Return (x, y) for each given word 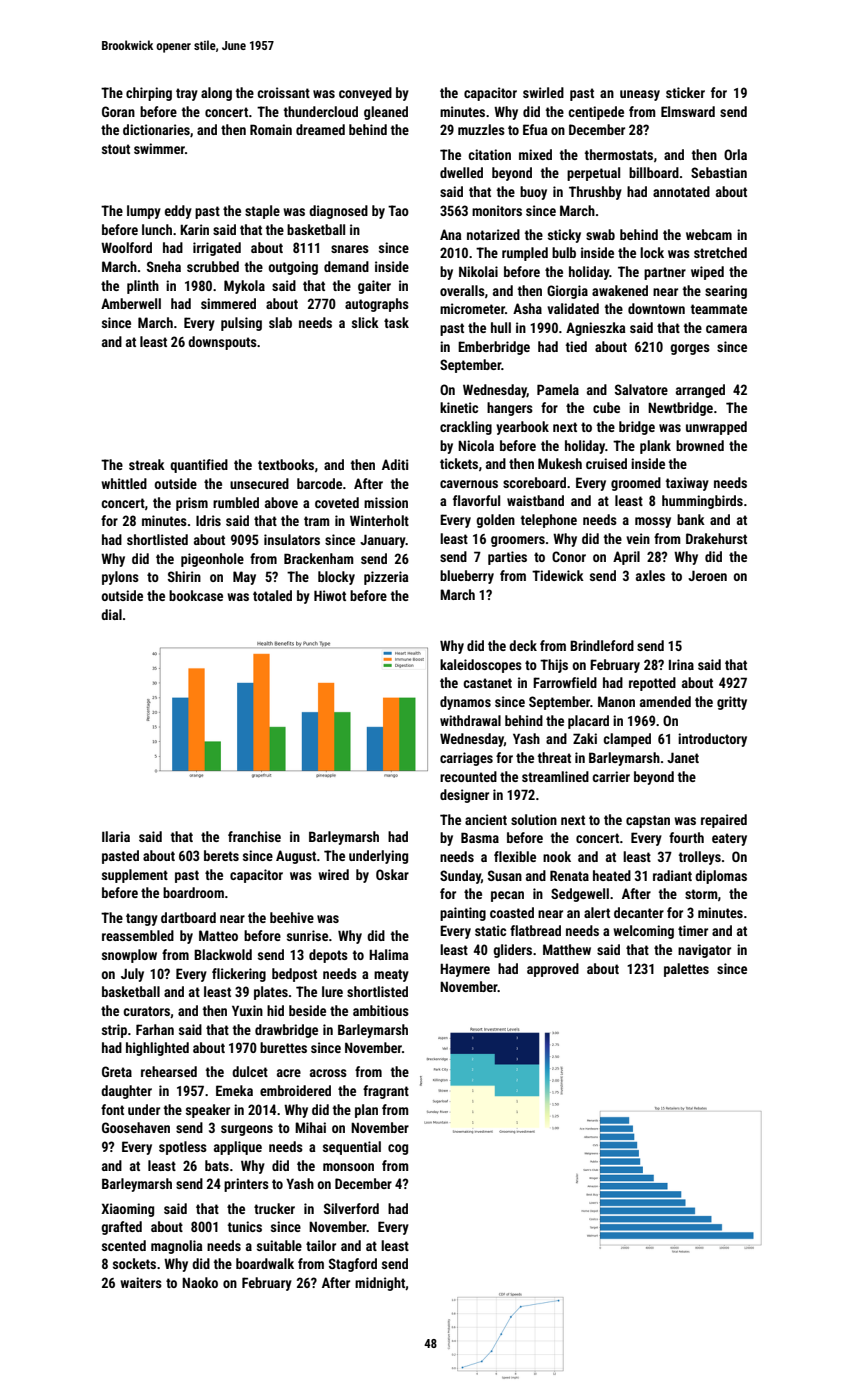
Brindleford (602, 645)
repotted (652, 684)
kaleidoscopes (481, 666)
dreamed (320, 129)
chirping (149, 94)
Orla (735, 154)
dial (111, 614)
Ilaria (116, 836)
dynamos (465, 703)
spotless (183, 1148)
